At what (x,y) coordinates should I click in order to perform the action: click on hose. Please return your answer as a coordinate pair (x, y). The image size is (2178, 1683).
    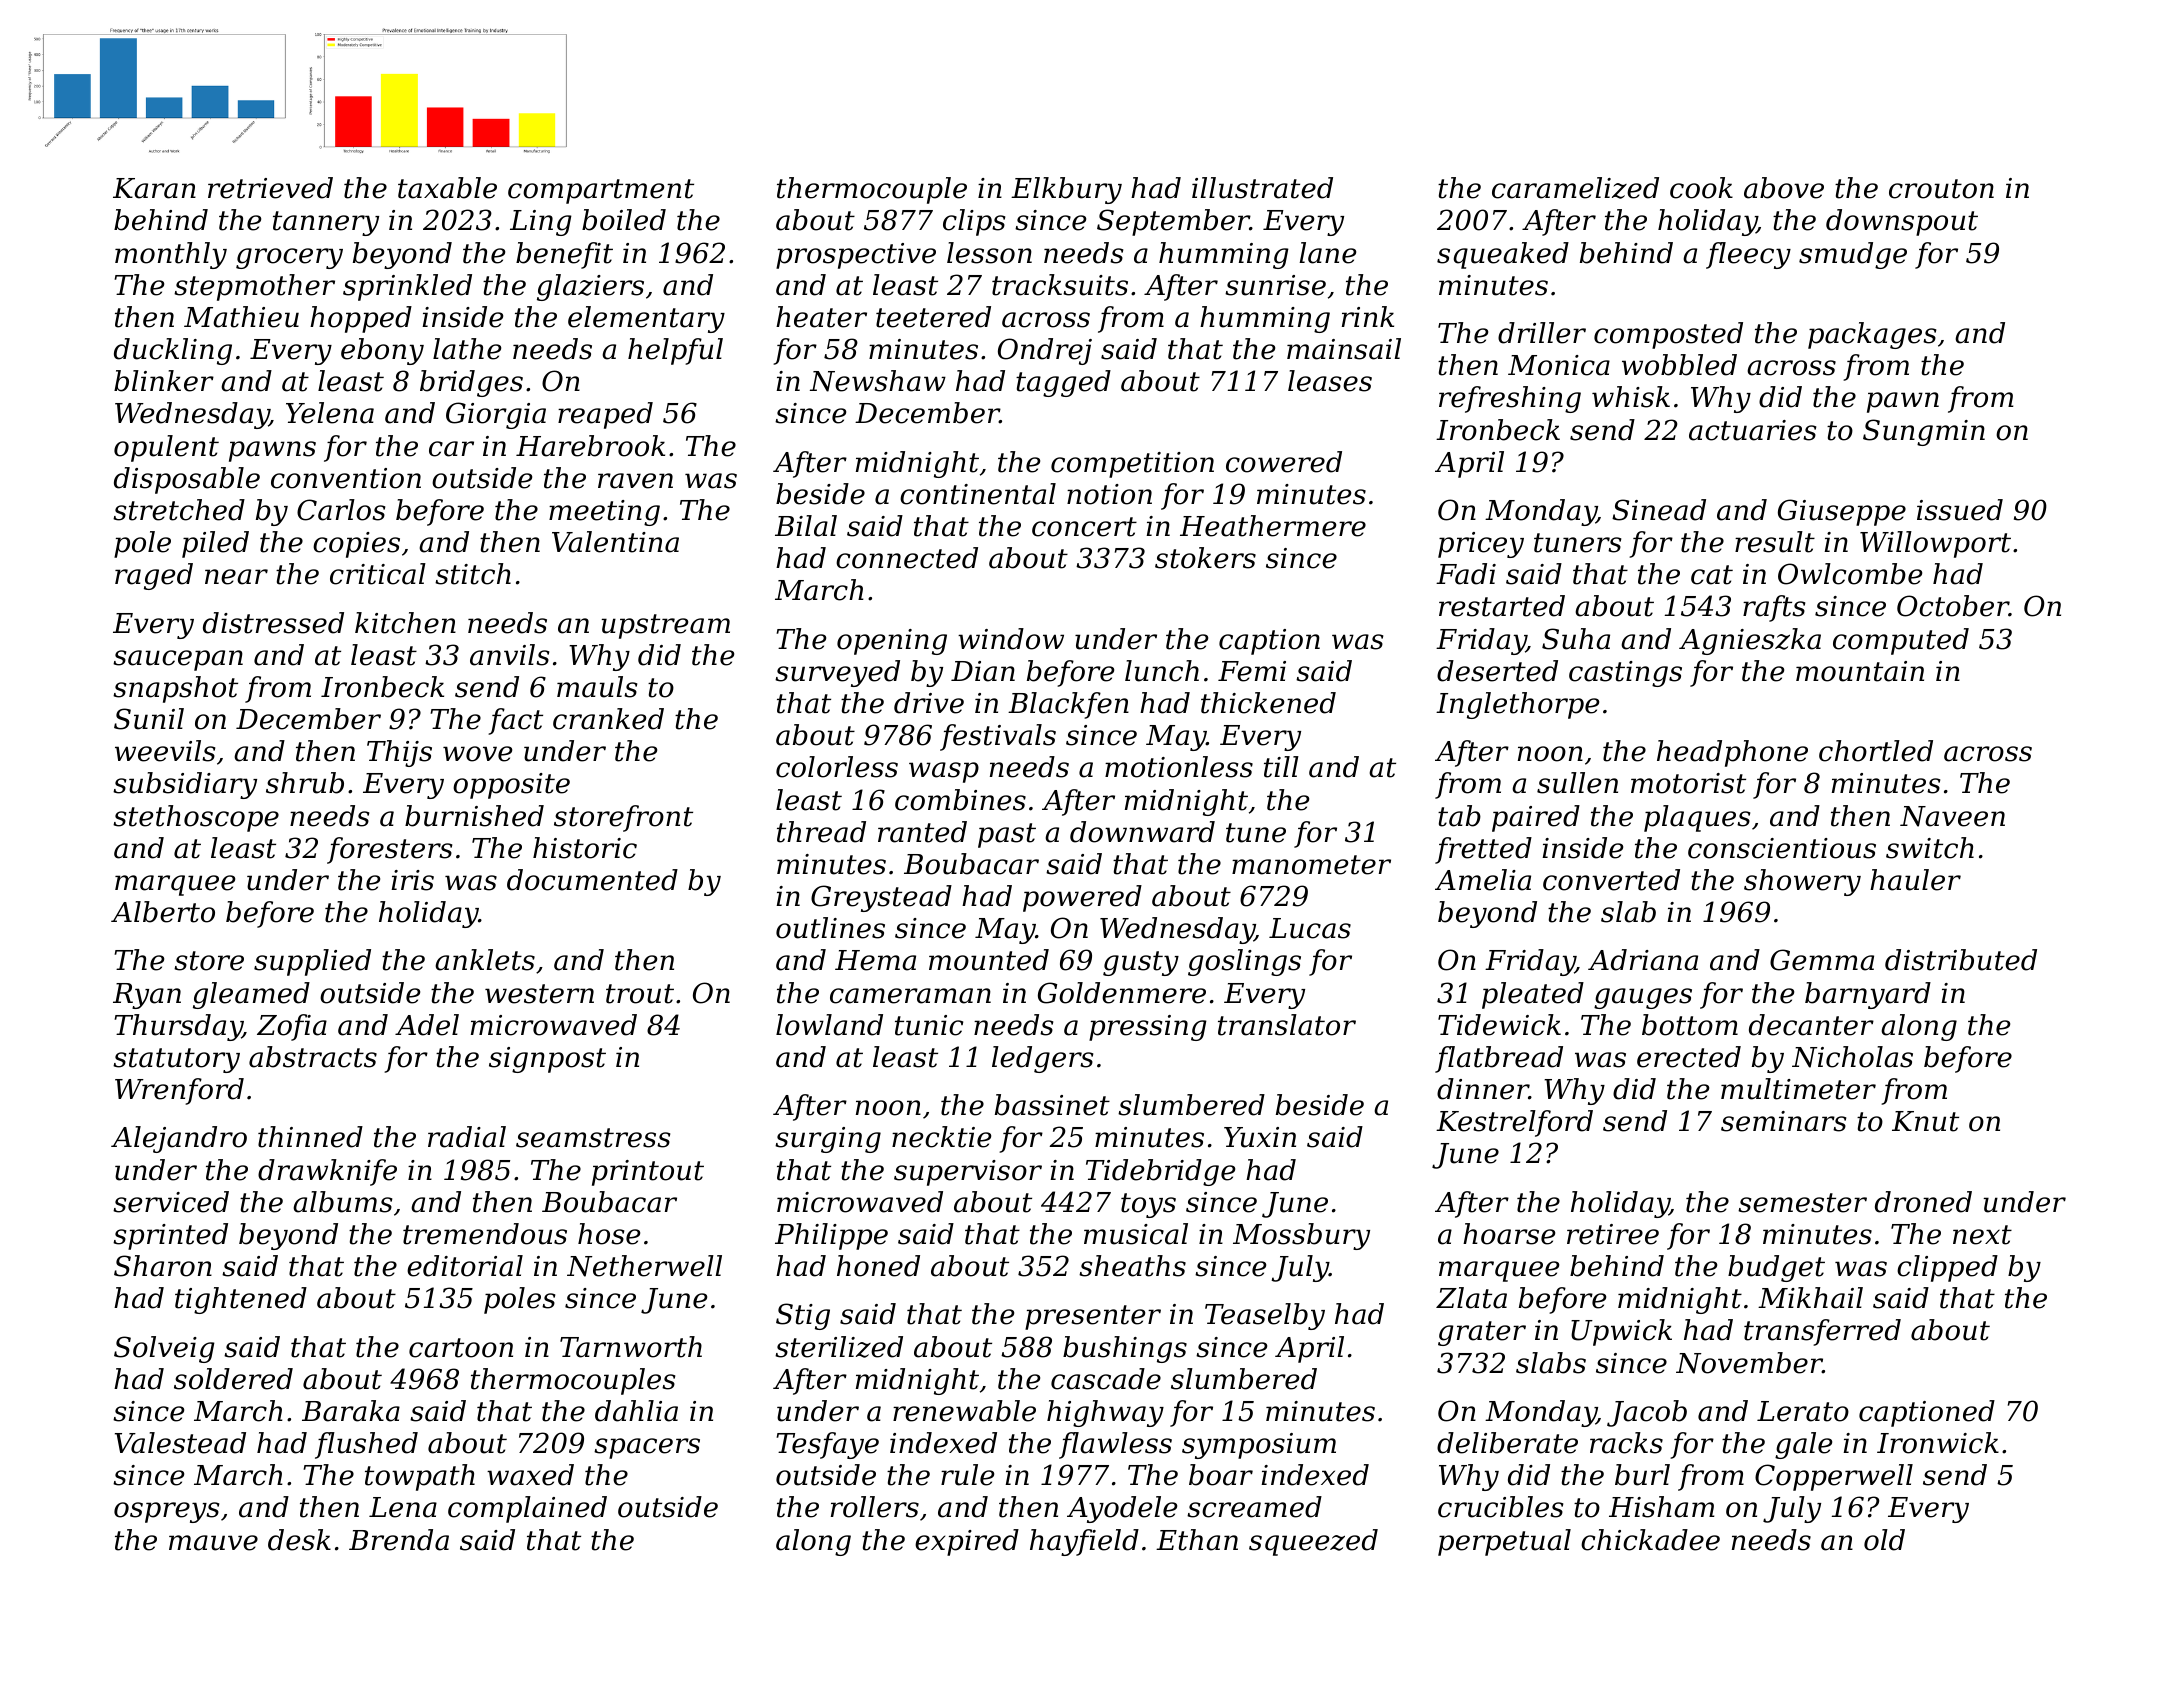
    Looking at the image, I should click on (609, 1234).
